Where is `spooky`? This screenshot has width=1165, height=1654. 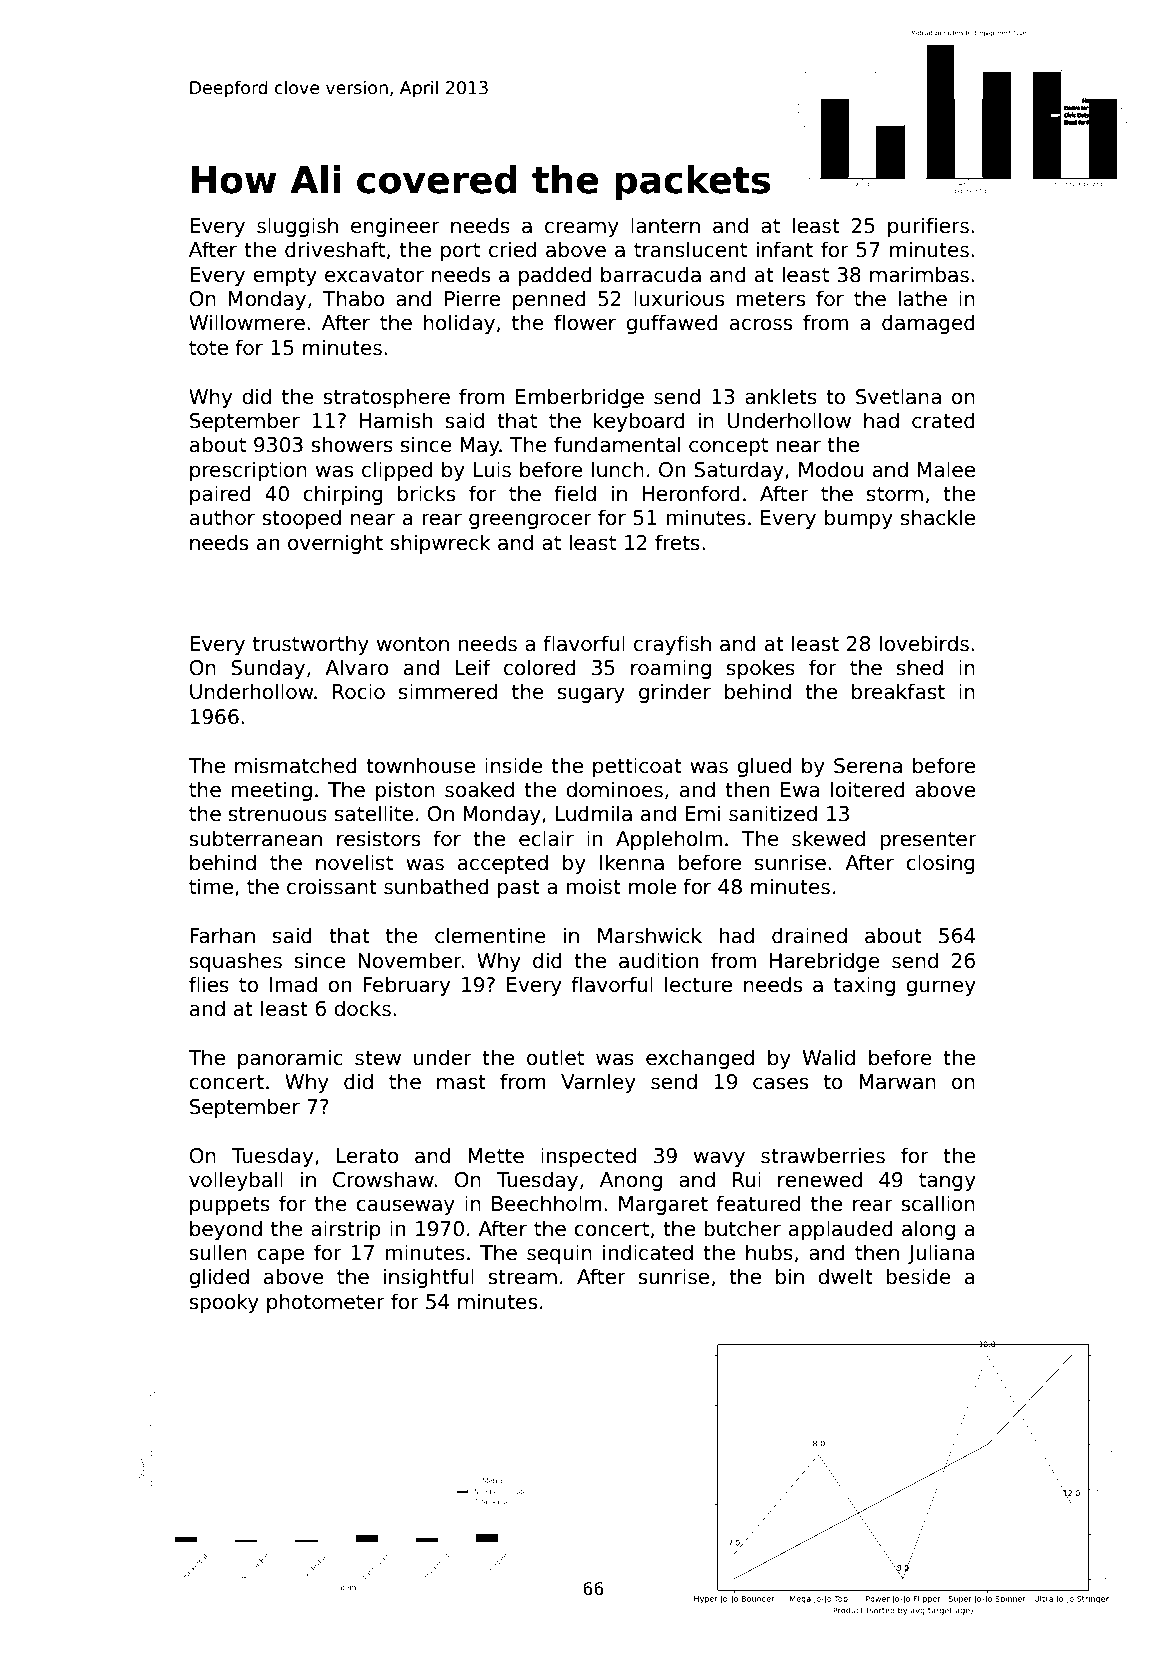
spooky is located at coordinates (224, 1303).
